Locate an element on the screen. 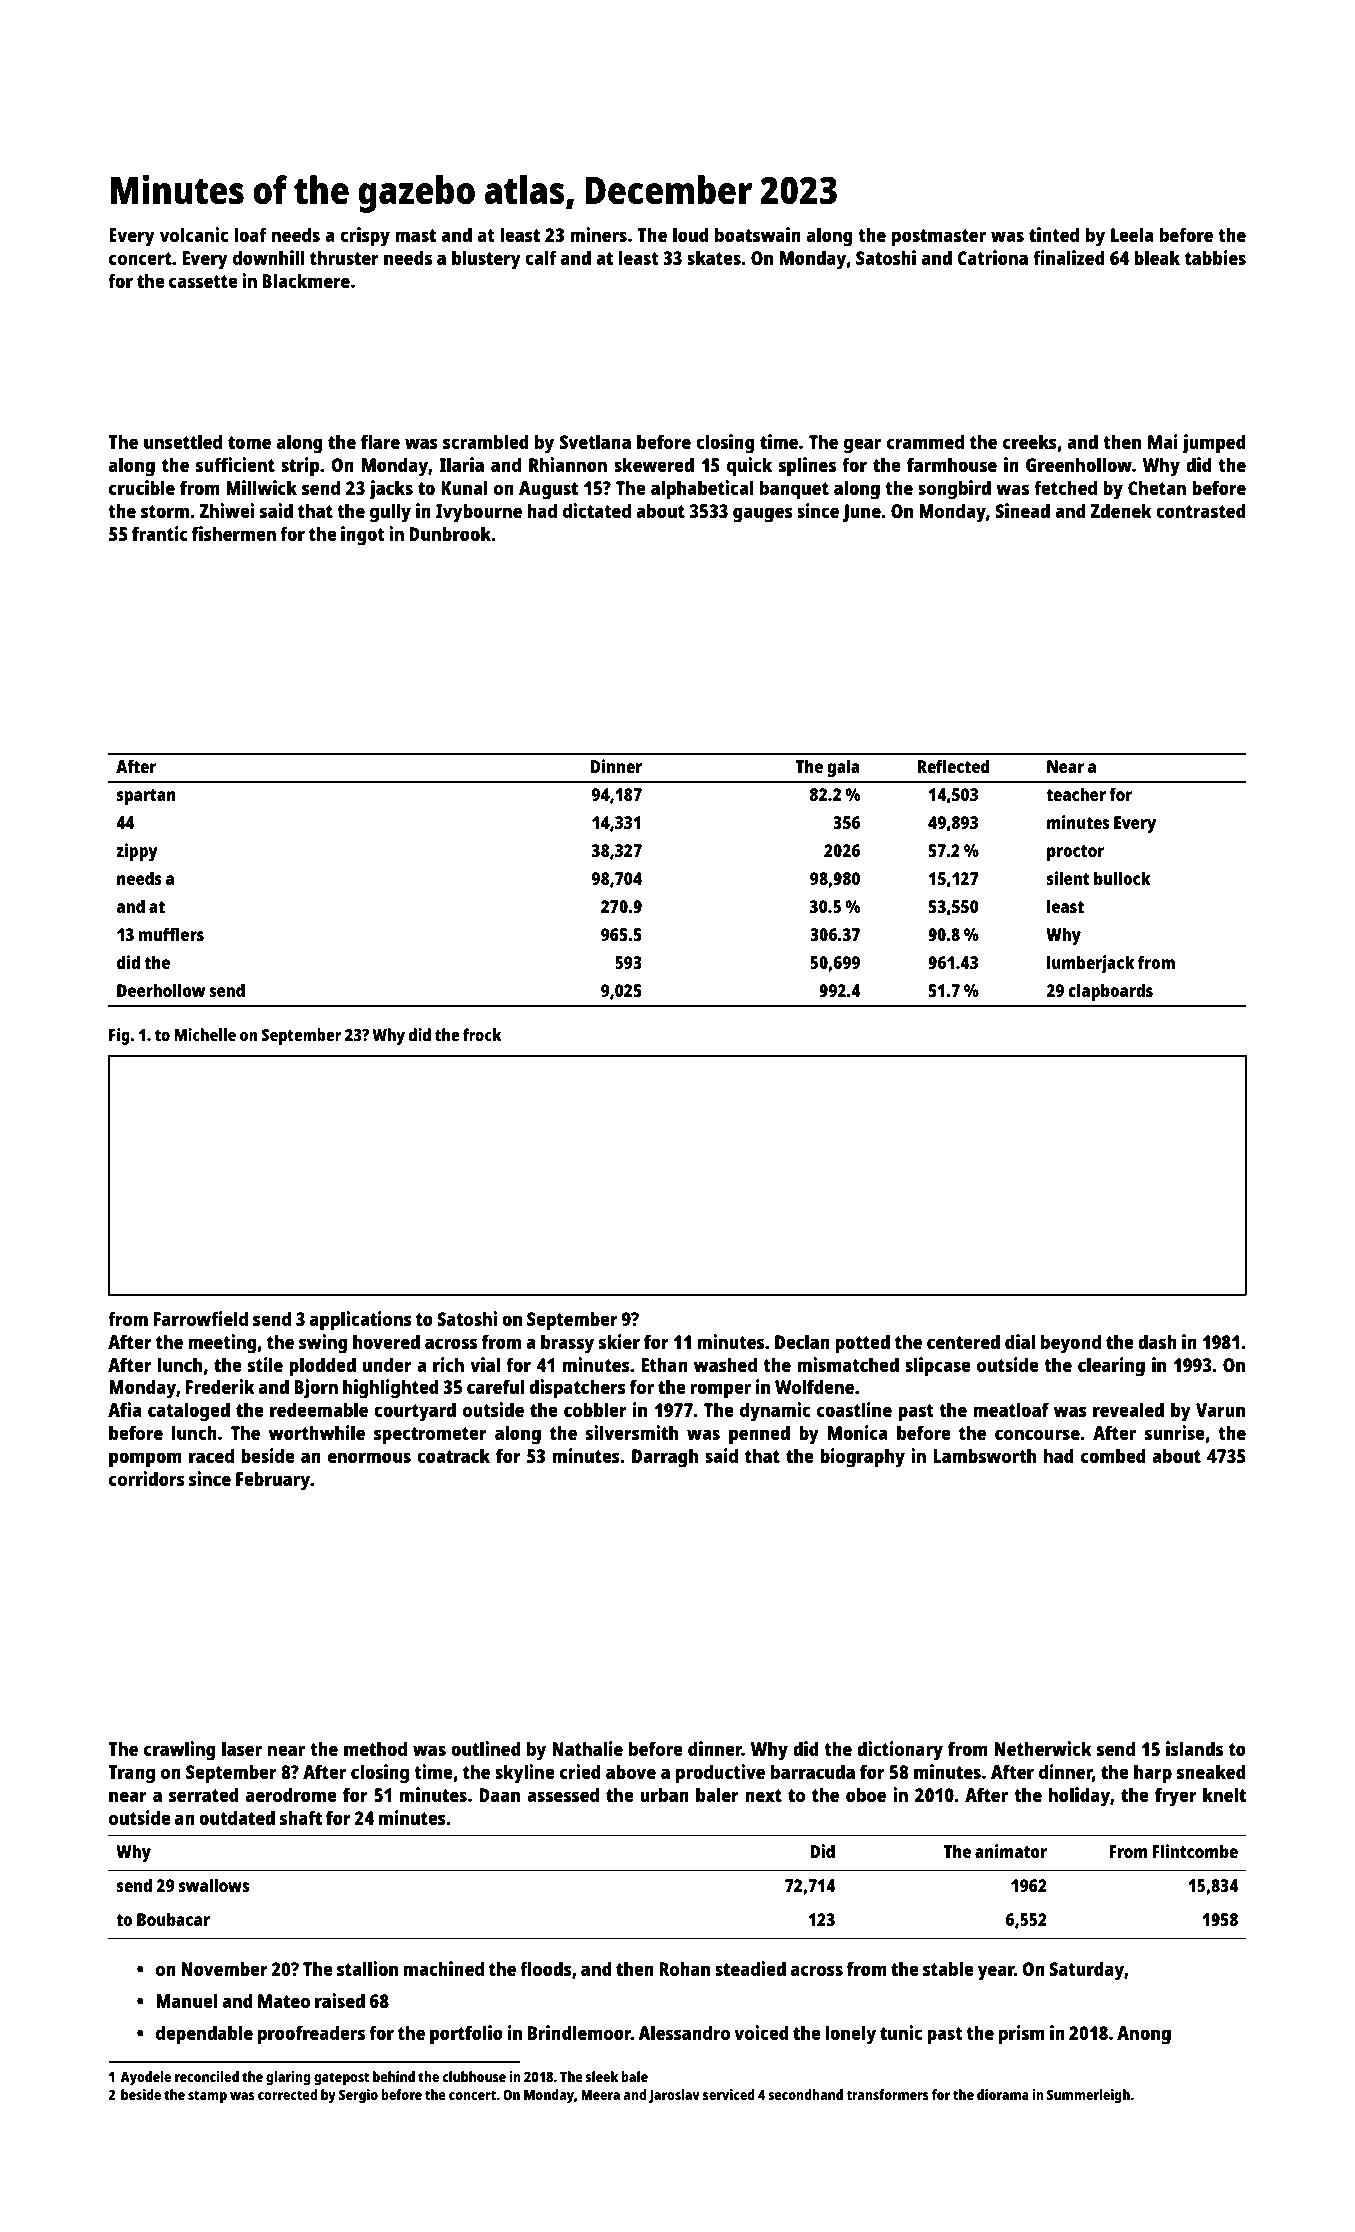 This screenshot has height=2232, width=1355. volcanic is located at coordinates (194, 234).
